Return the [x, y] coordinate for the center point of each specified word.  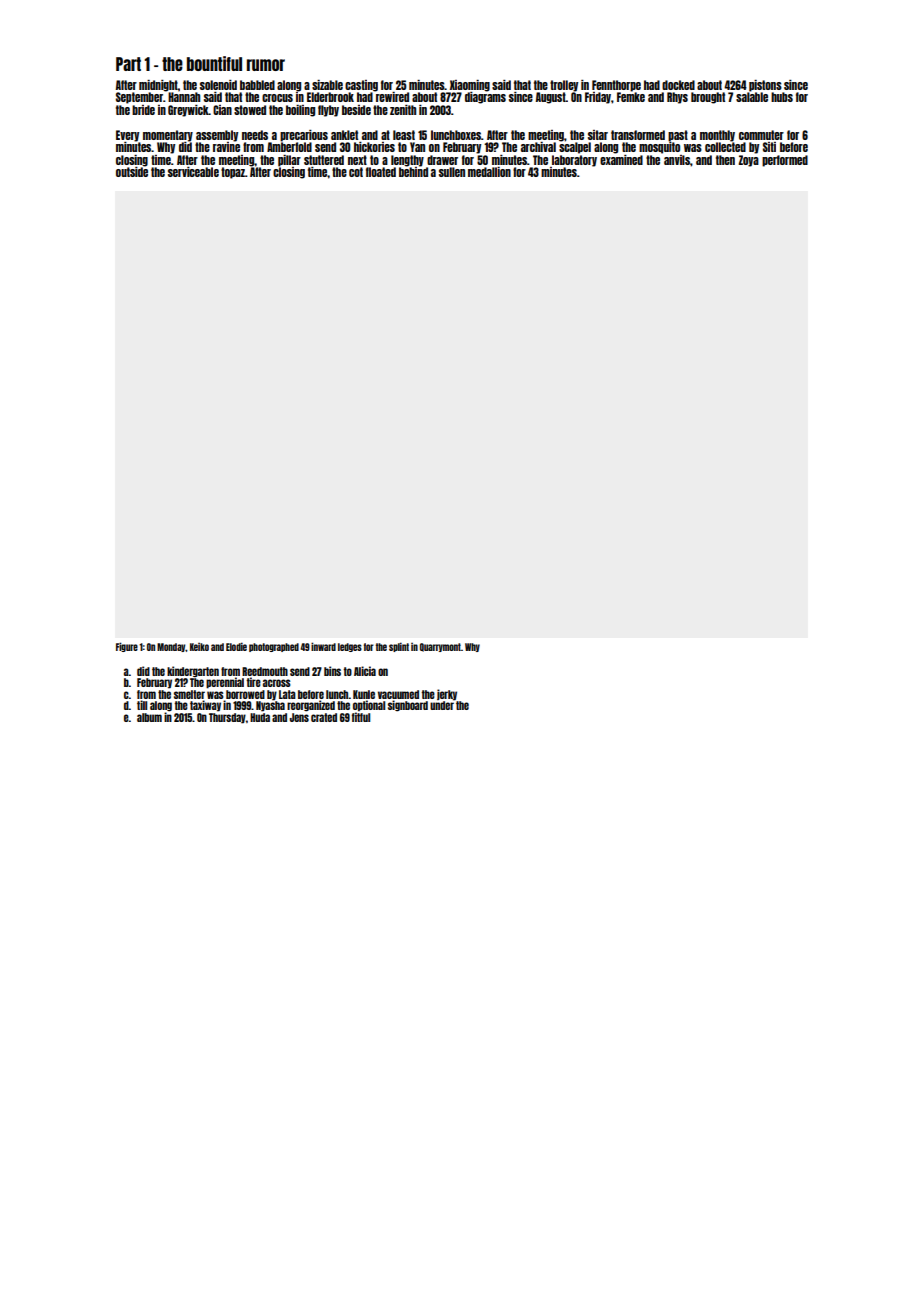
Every [127, 136]
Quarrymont [440, 647]
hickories [374, 147]
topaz [233, 173]
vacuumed [398, 694]
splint [399, 647]
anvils [677, 160]
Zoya [748, 161]
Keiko [199, 647]
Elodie [236, 646]
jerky [447, 695]
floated [381, 172]
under [442, 705]
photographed [274, 647]
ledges [350, 647]
